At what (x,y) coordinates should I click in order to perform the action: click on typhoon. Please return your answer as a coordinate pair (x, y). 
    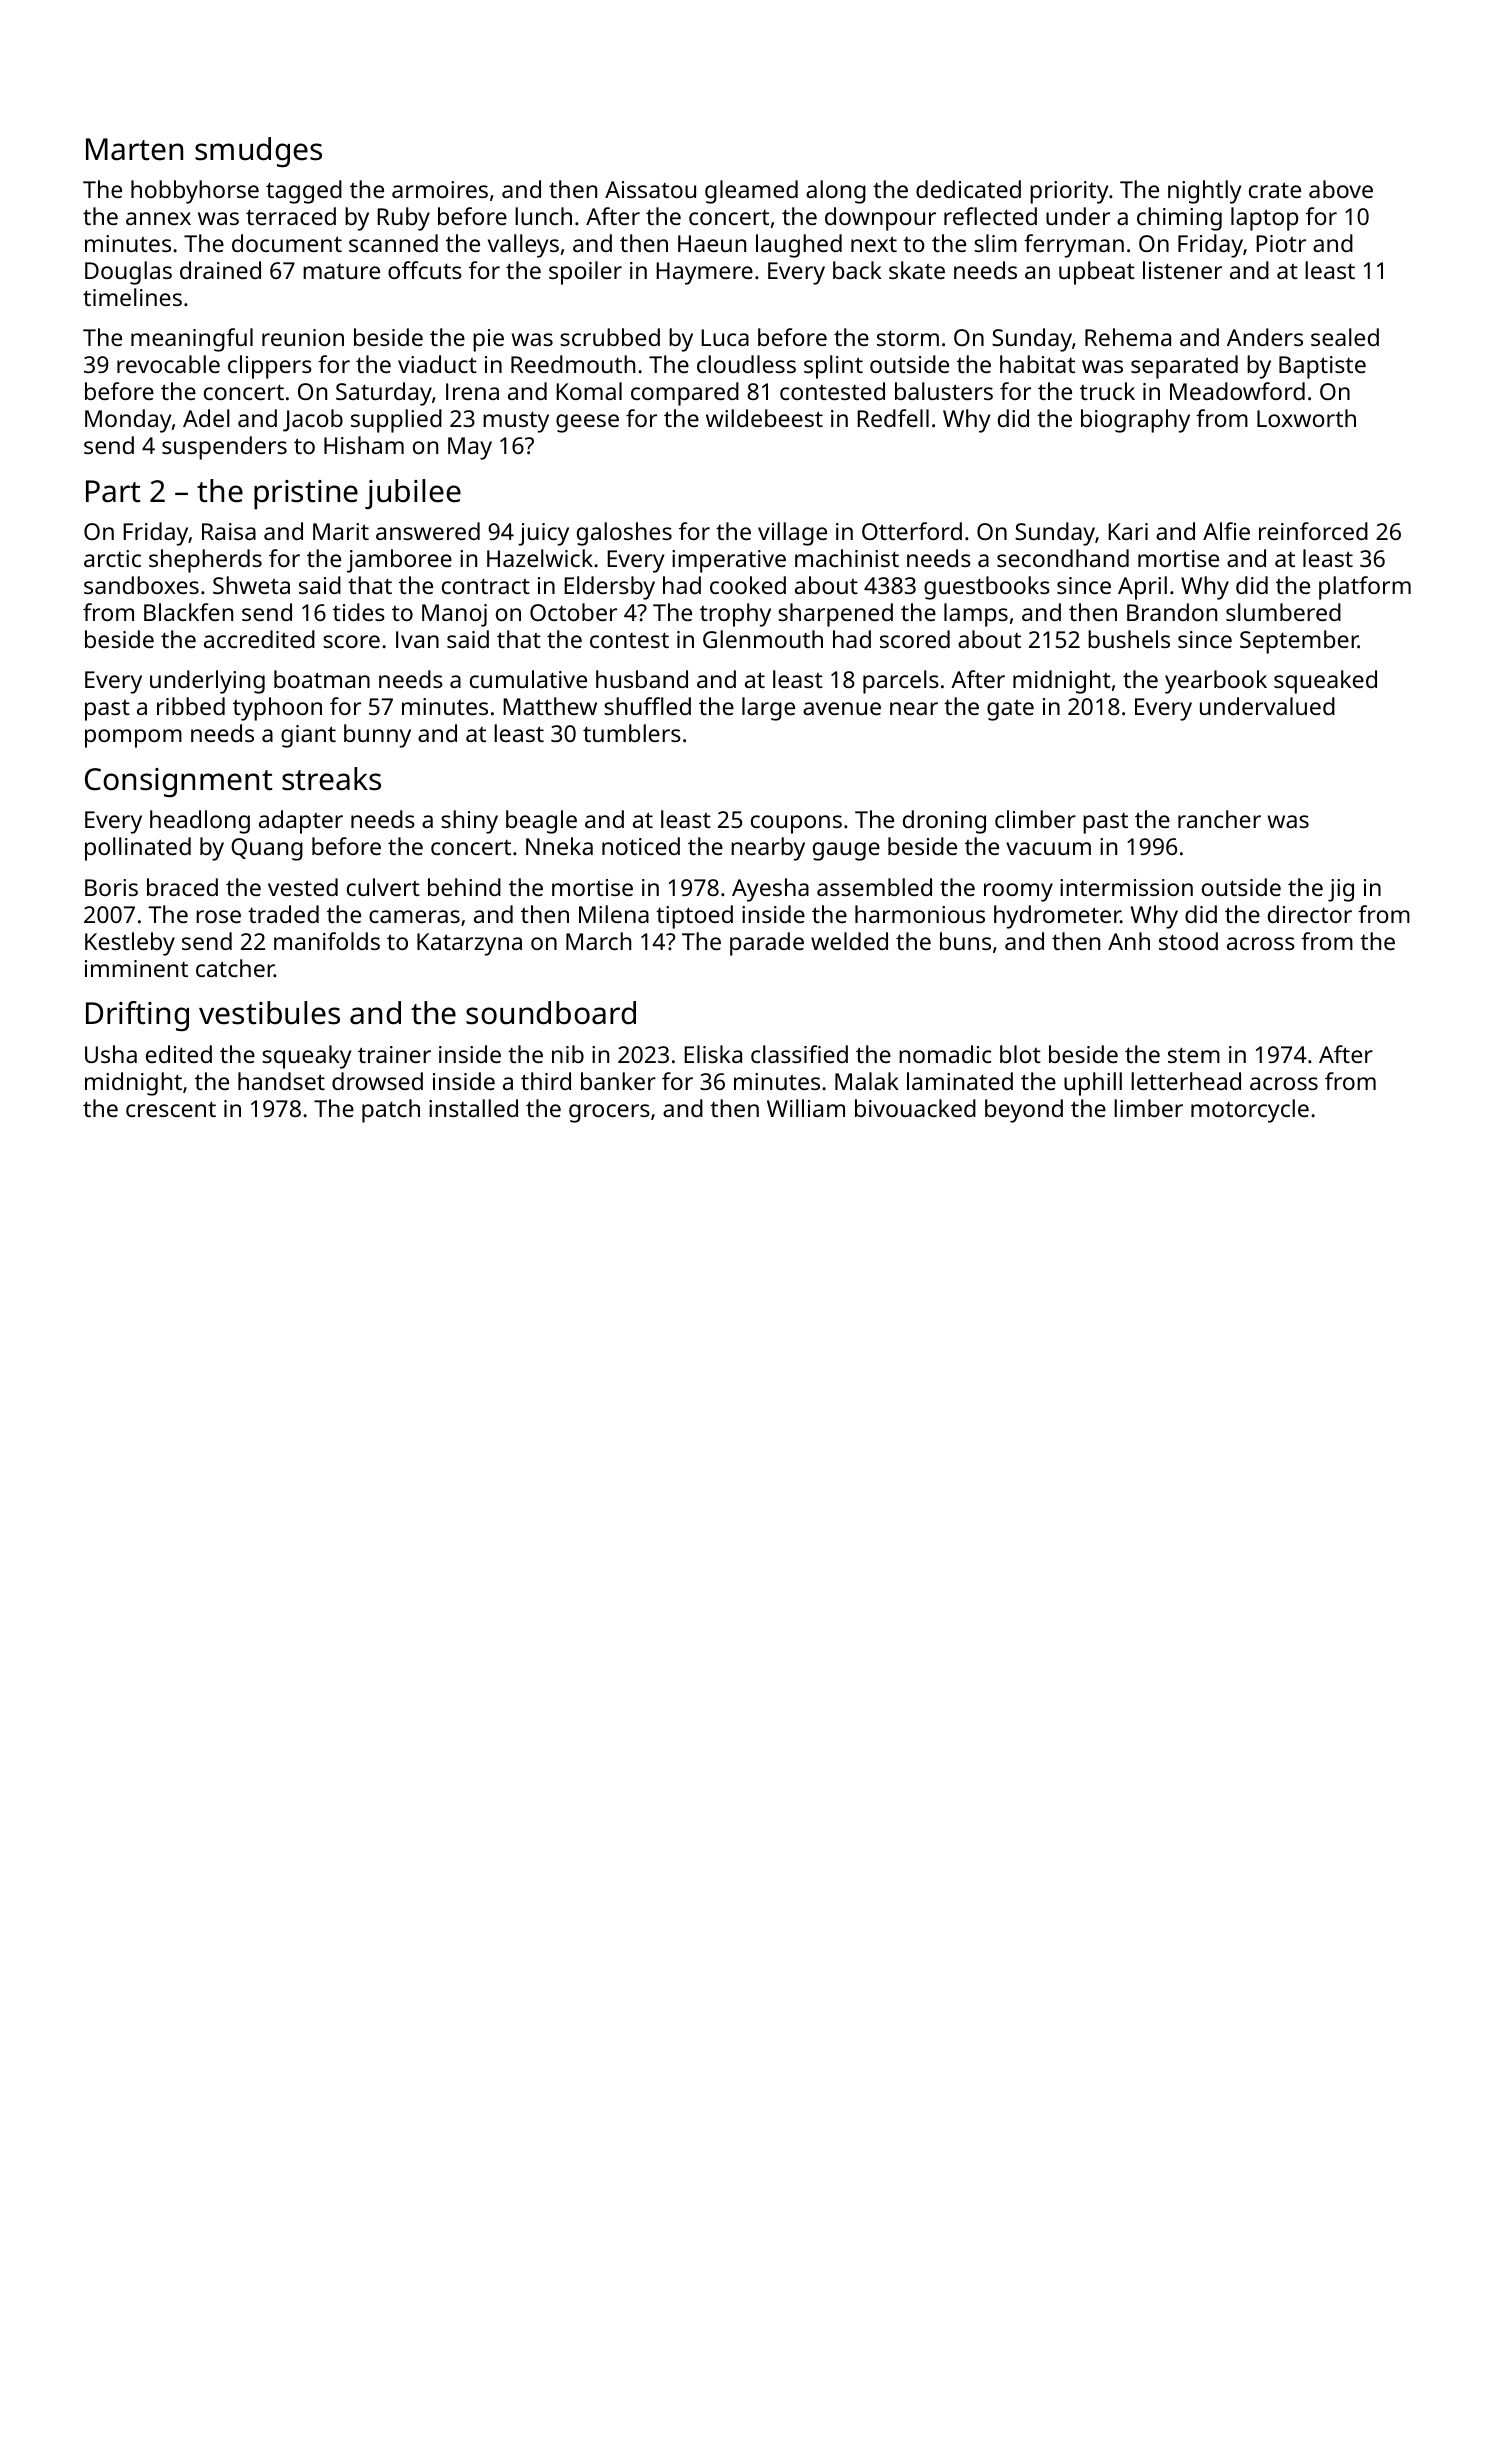
    Looking at the image, I should click on (277, 709).
